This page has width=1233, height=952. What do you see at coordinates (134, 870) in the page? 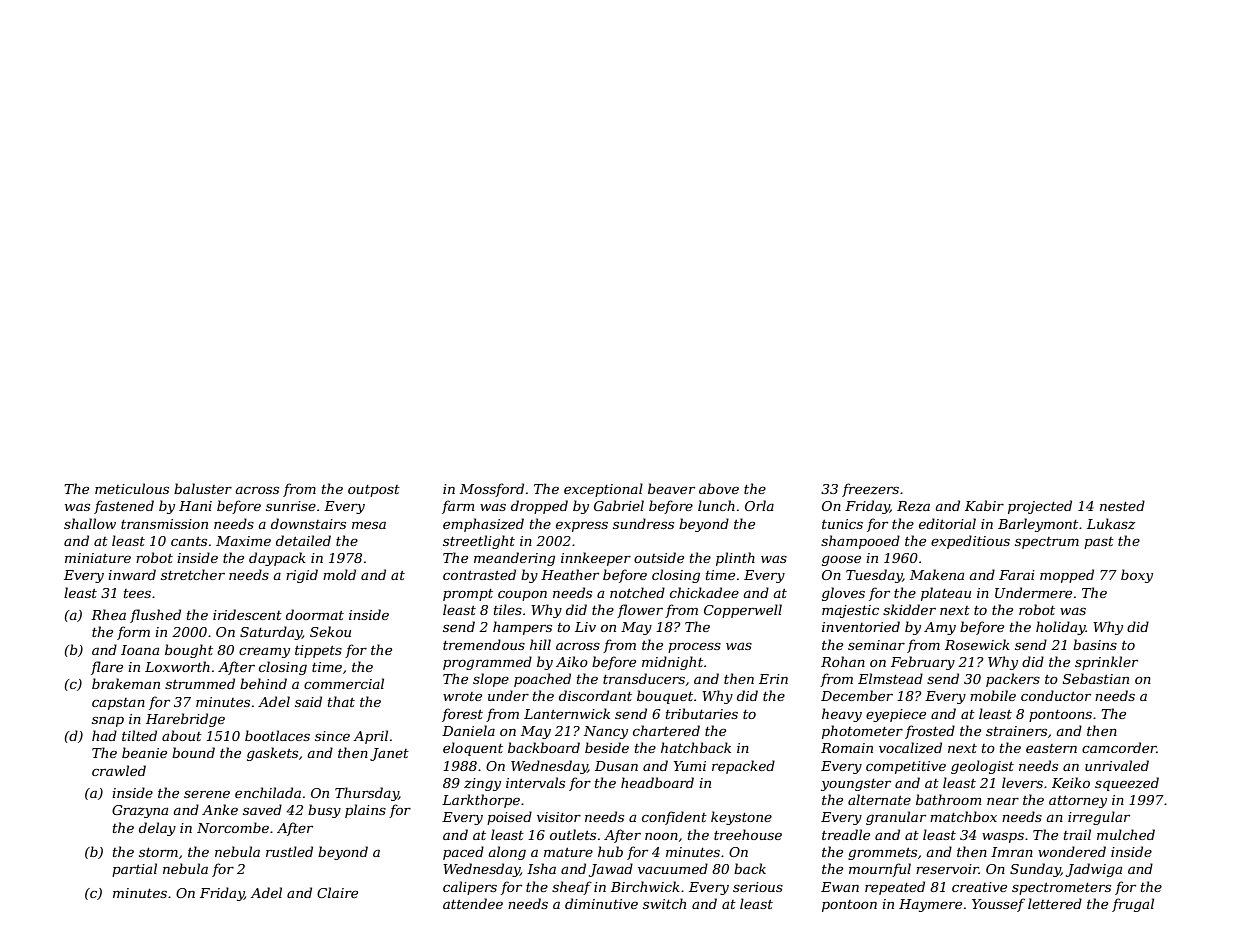
I see `partial` at bounding box center [134, 870].
